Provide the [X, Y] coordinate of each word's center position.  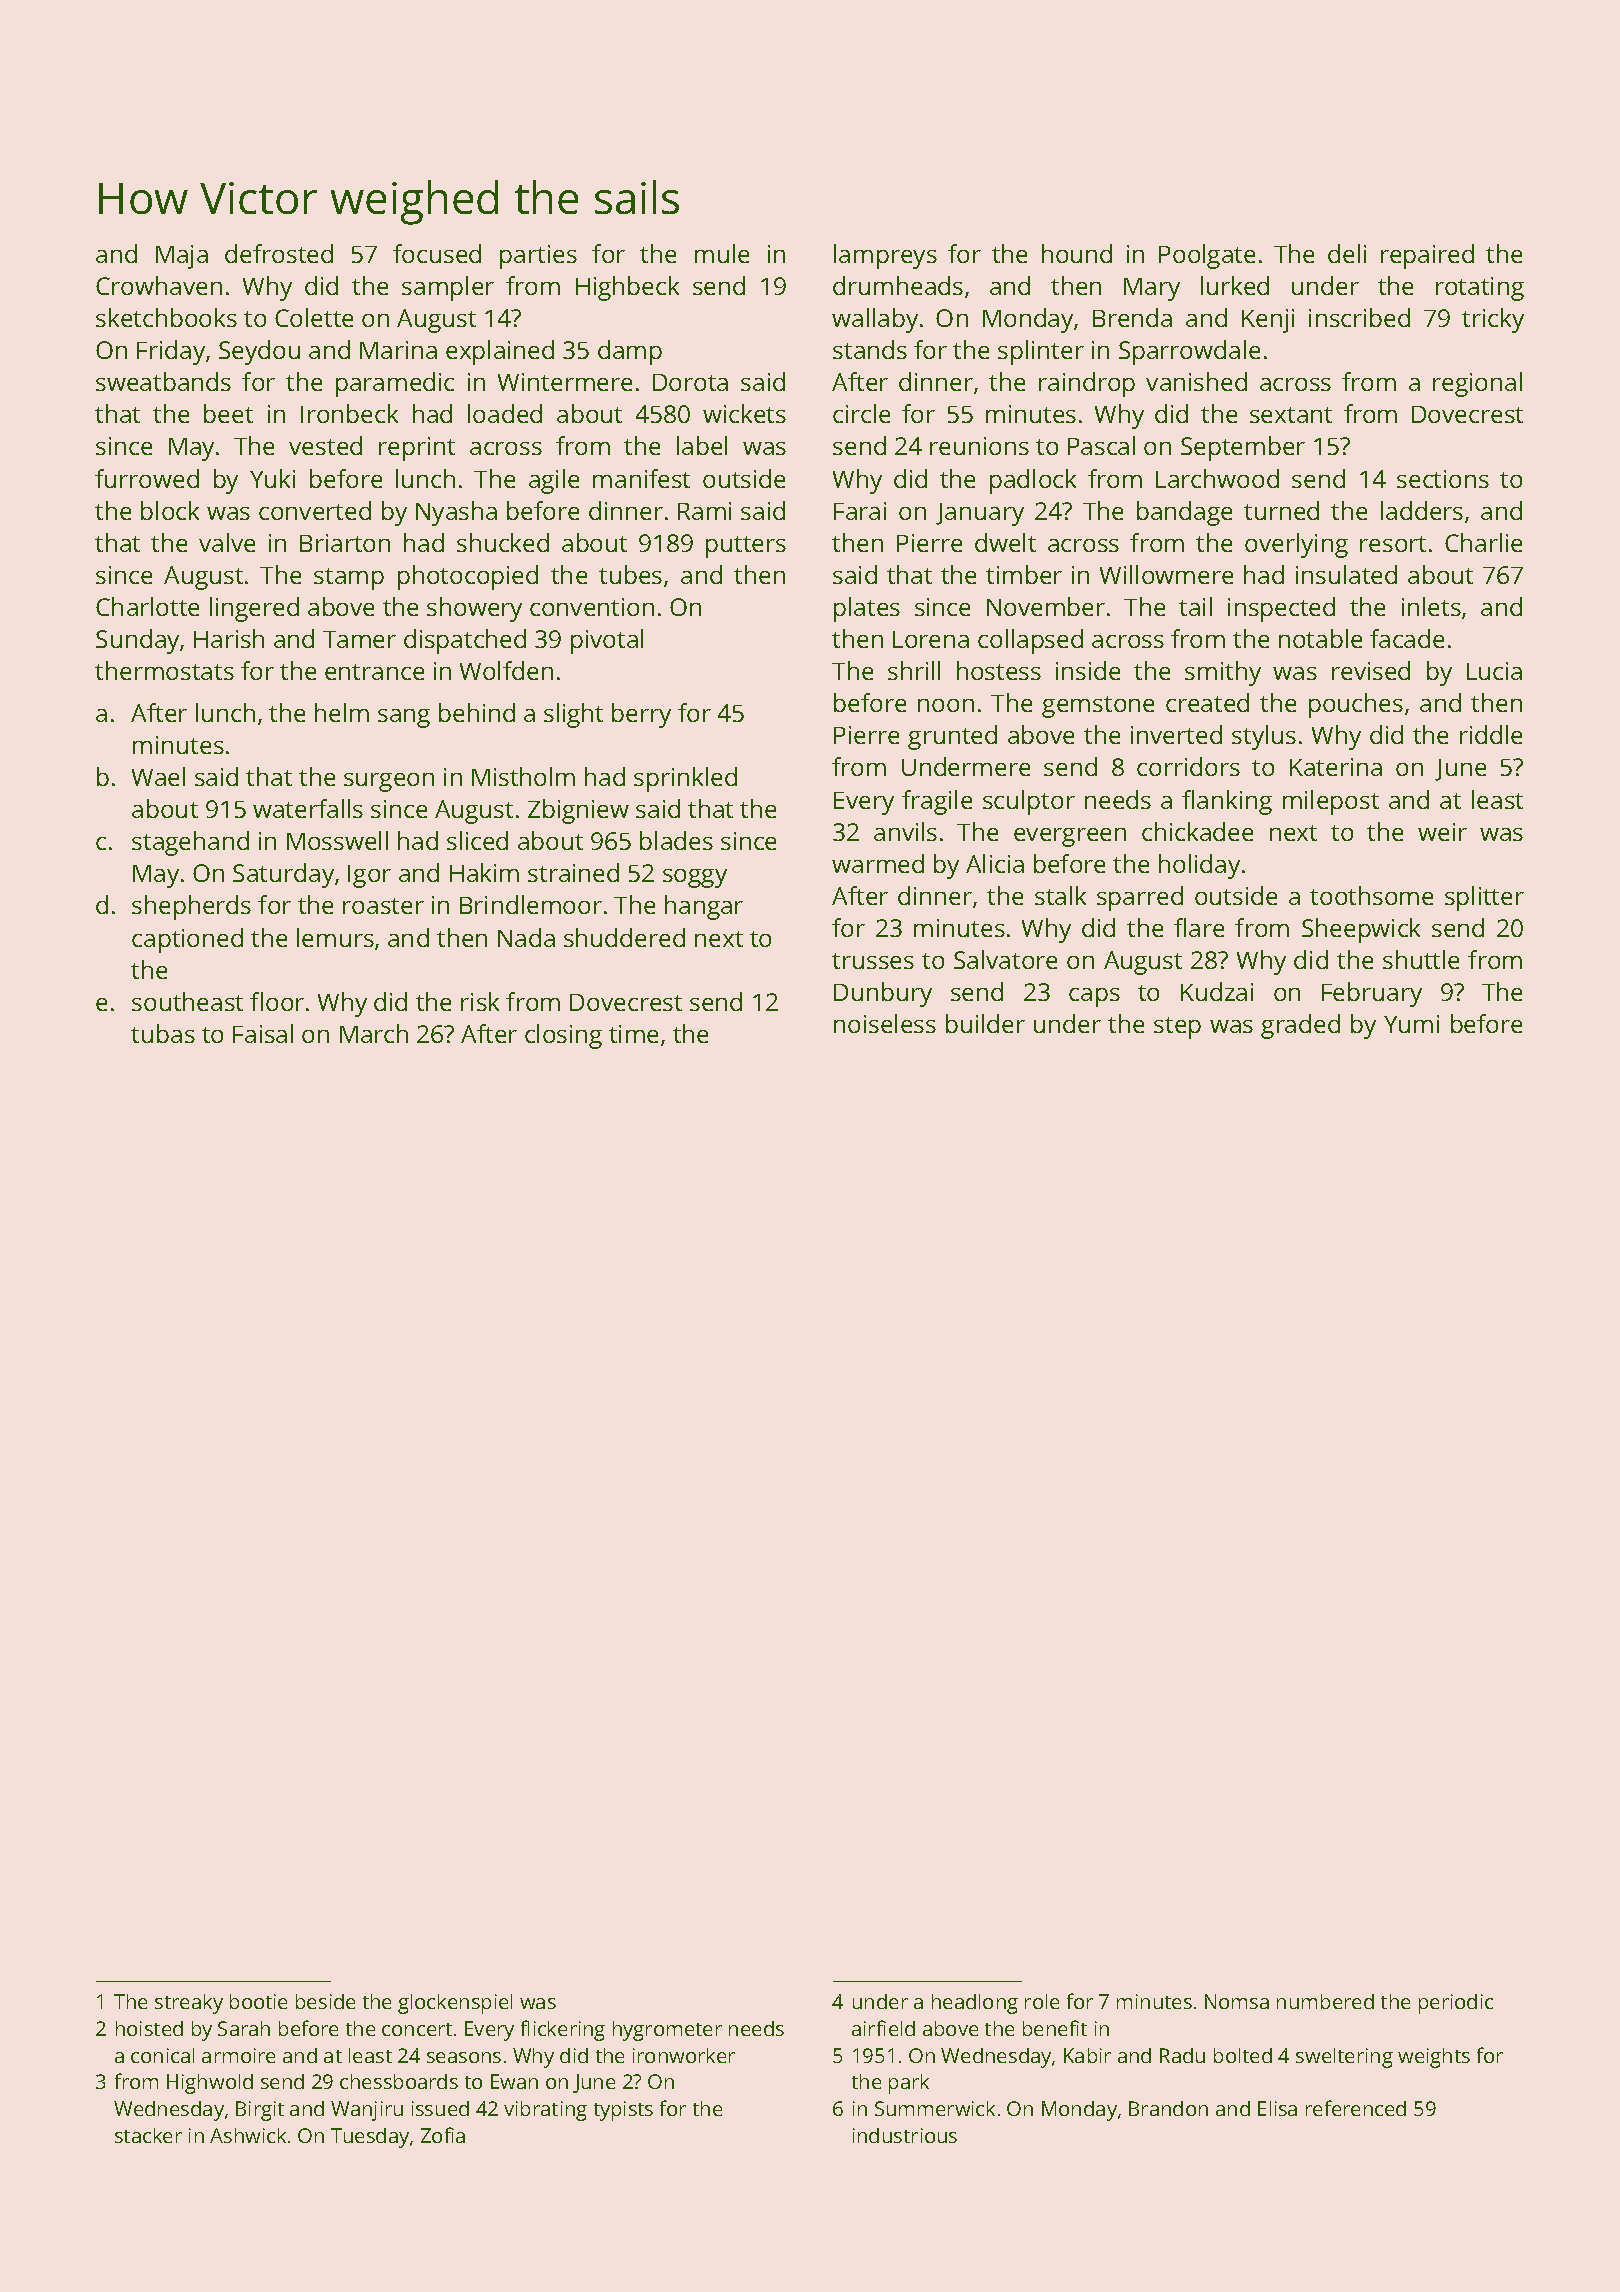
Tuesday [370, 2138]
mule [722, 253]
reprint [417, 449]
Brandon [1168, 2108]
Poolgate [1207, 256]
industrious [905, 2135]
